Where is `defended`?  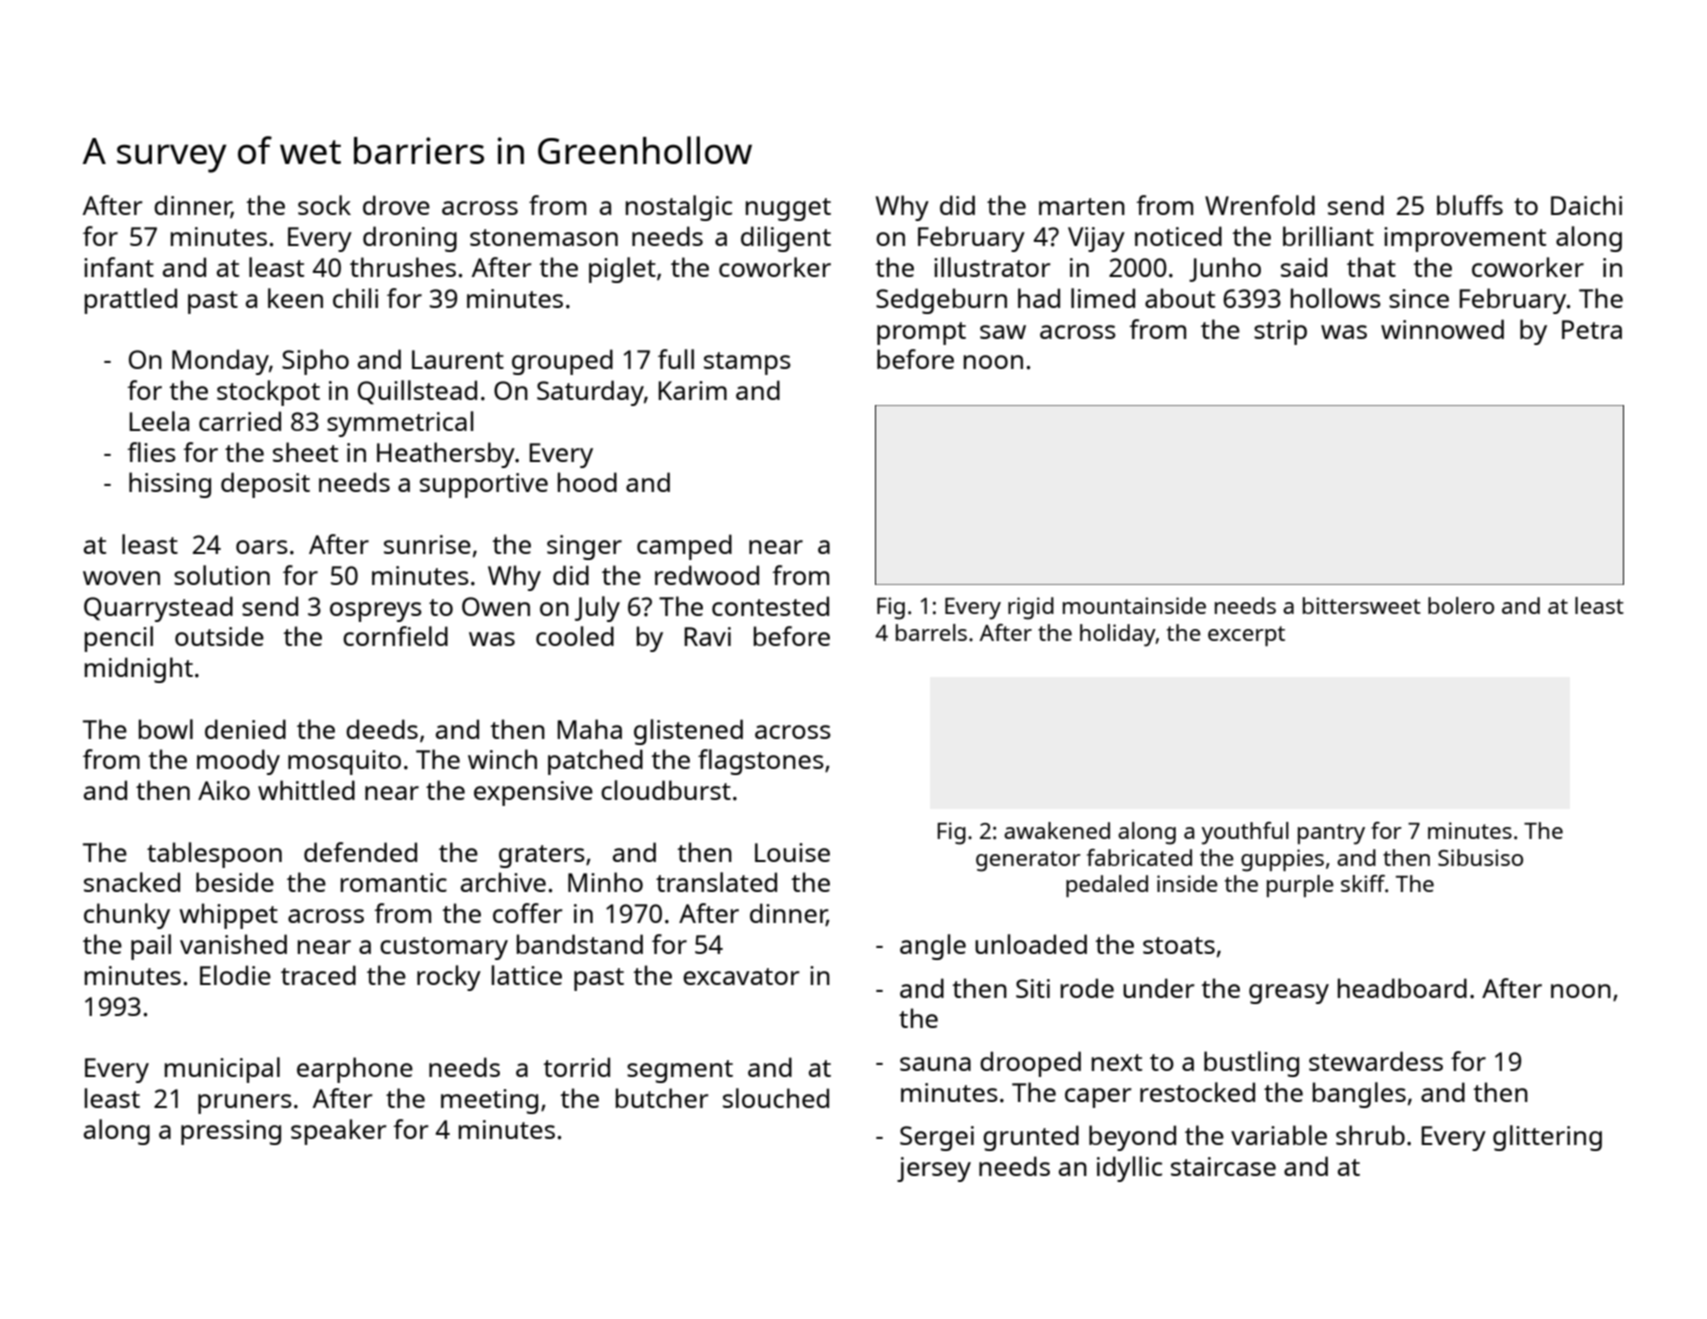 defended is located at coordinates (360, 852).
